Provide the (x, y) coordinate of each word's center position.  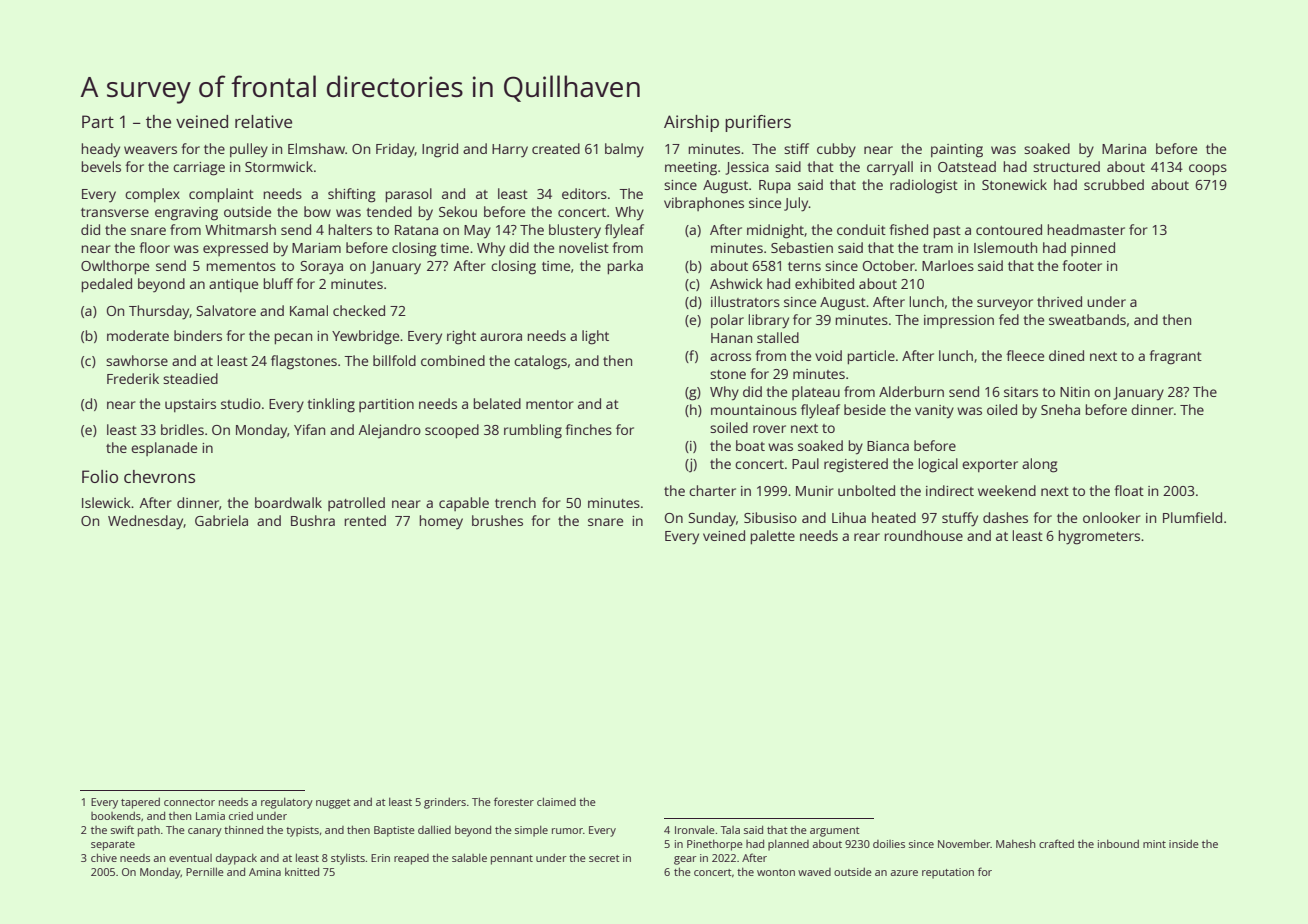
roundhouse (923, 535)
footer (1082, 265)
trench (515, 502)
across (730, 357)
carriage (199, 169)
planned (788, 845)
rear (867, 537)
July (796, 204)
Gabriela (221, 520)
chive (104, 857)
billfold (394, 360)
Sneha (1060, 409)
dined (1066, 355)
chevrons (159, 476)
